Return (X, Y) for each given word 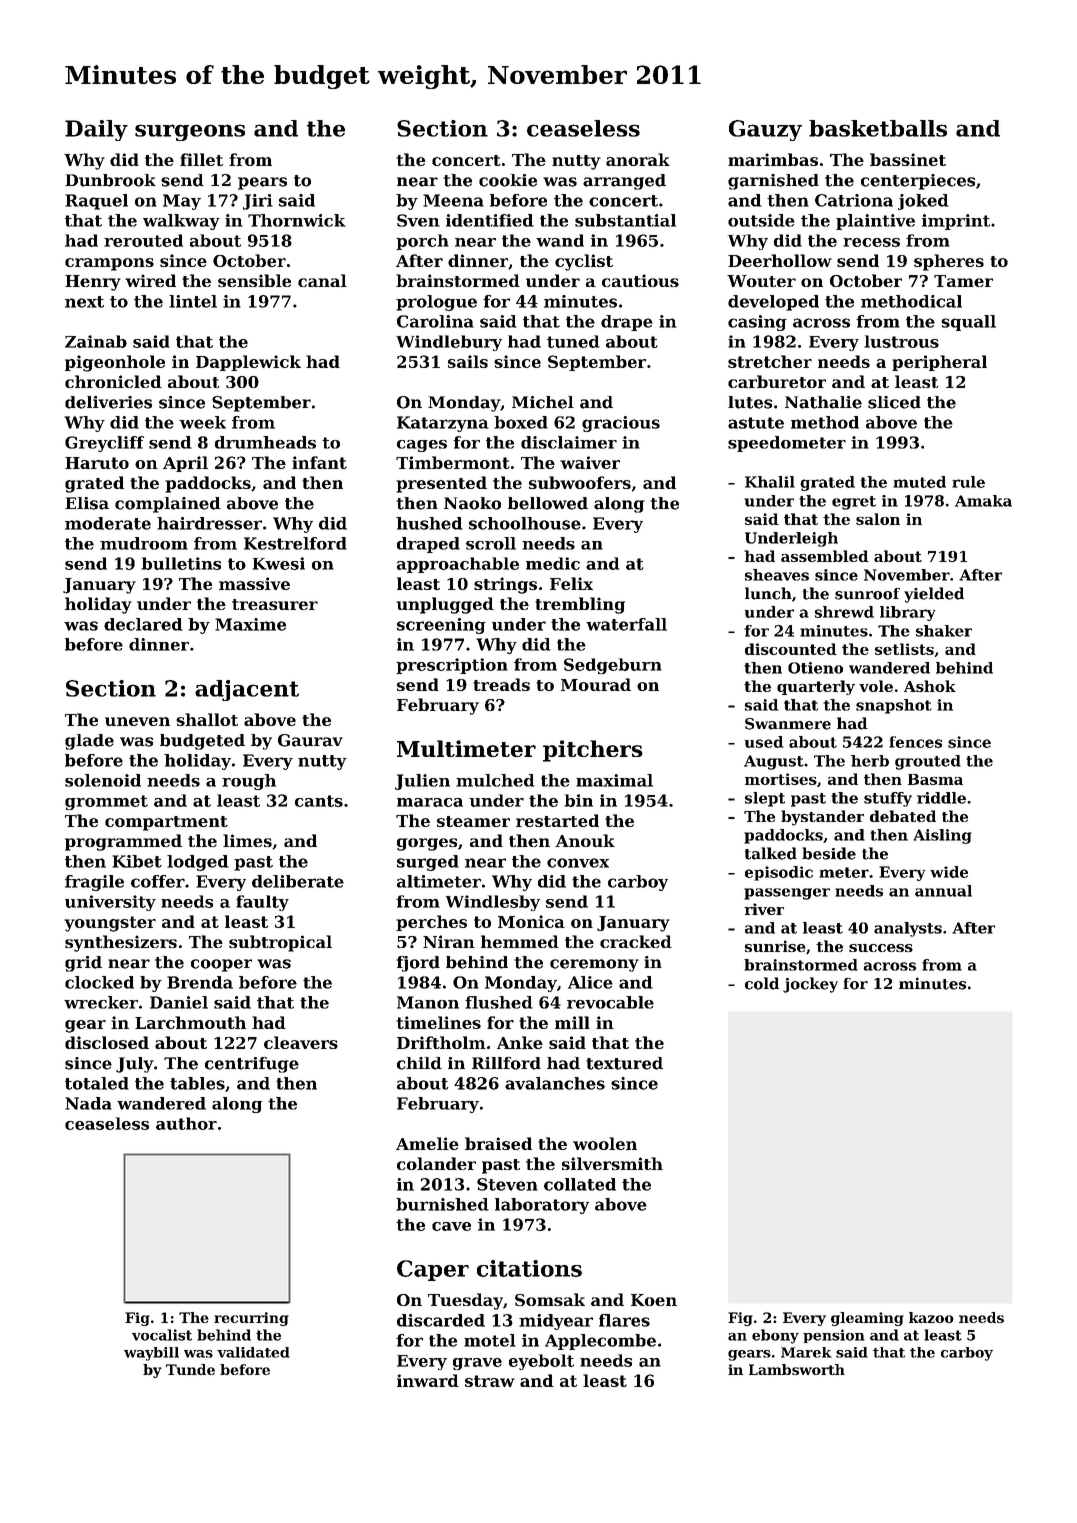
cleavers (301, 1042)
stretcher (770, 361)
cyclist (584, 262)
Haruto (97, 463)
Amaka (983, 501)
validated (253, 1352)
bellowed (548, 503)
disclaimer (569, 442)
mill (572, 1022)
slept (765, 799)
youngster (110, 924)
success (881, 948)
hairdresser (209, 523)
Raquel (96, 202)
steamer (473, 821)
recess (871, 242)
